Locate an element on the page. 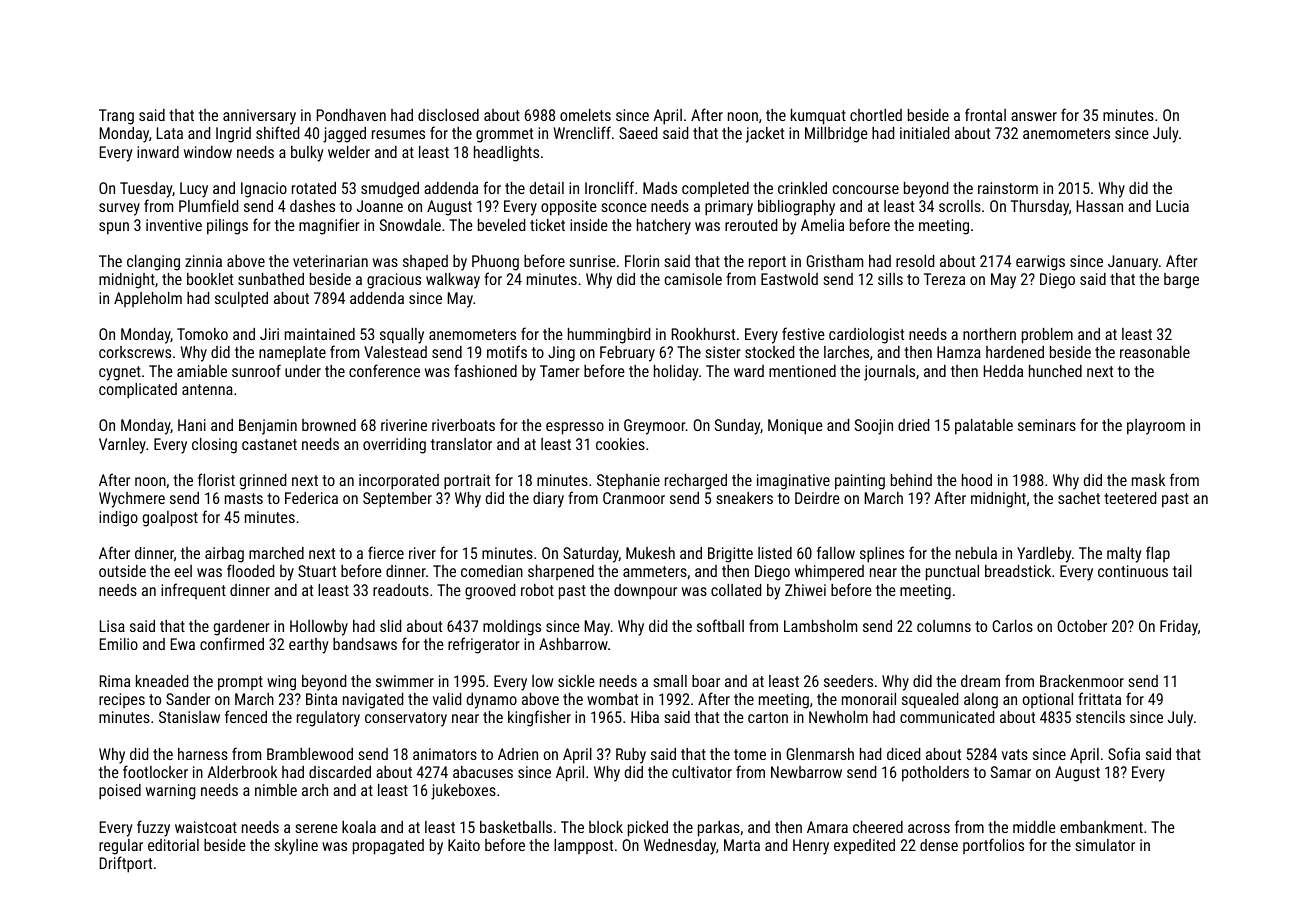 Image resolution: width=1308 pixels, height=924 pixels. dream is located at coordinates (980, 681).
